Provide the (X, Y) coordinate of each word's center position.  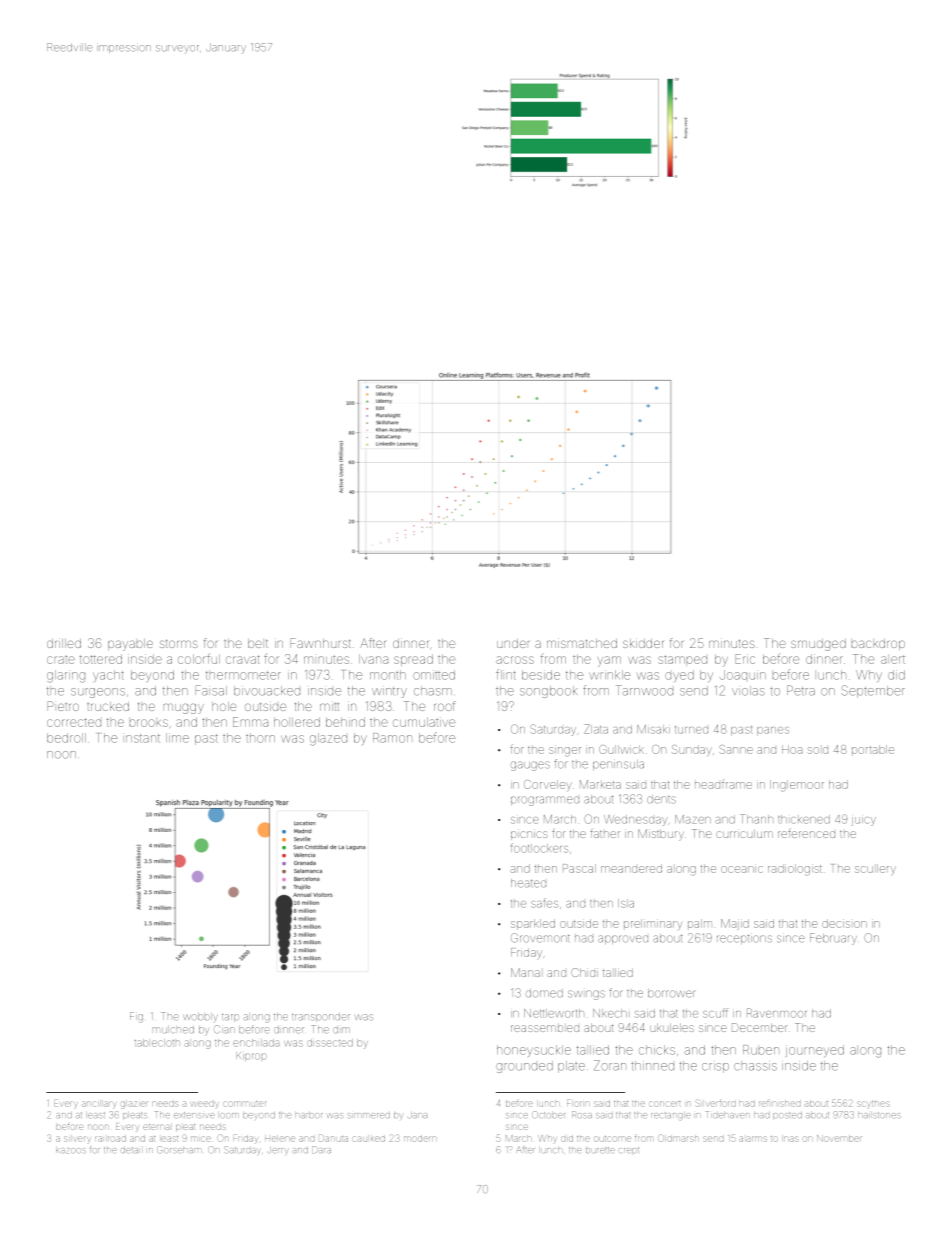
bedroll (66, 738)
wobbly (200, 1017)
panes (773, 731)
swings (586, 995)
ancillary (98, 1104)
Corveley (548, 785)
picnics (529, 834)
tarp (230, 1018)
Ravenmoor (777, 1013)
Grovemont (540, 938)
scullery (875, 869)
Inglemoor (797, 786)
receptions (744, 939)
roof (444, 706)
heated (528, 883)
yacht (108, 675)
